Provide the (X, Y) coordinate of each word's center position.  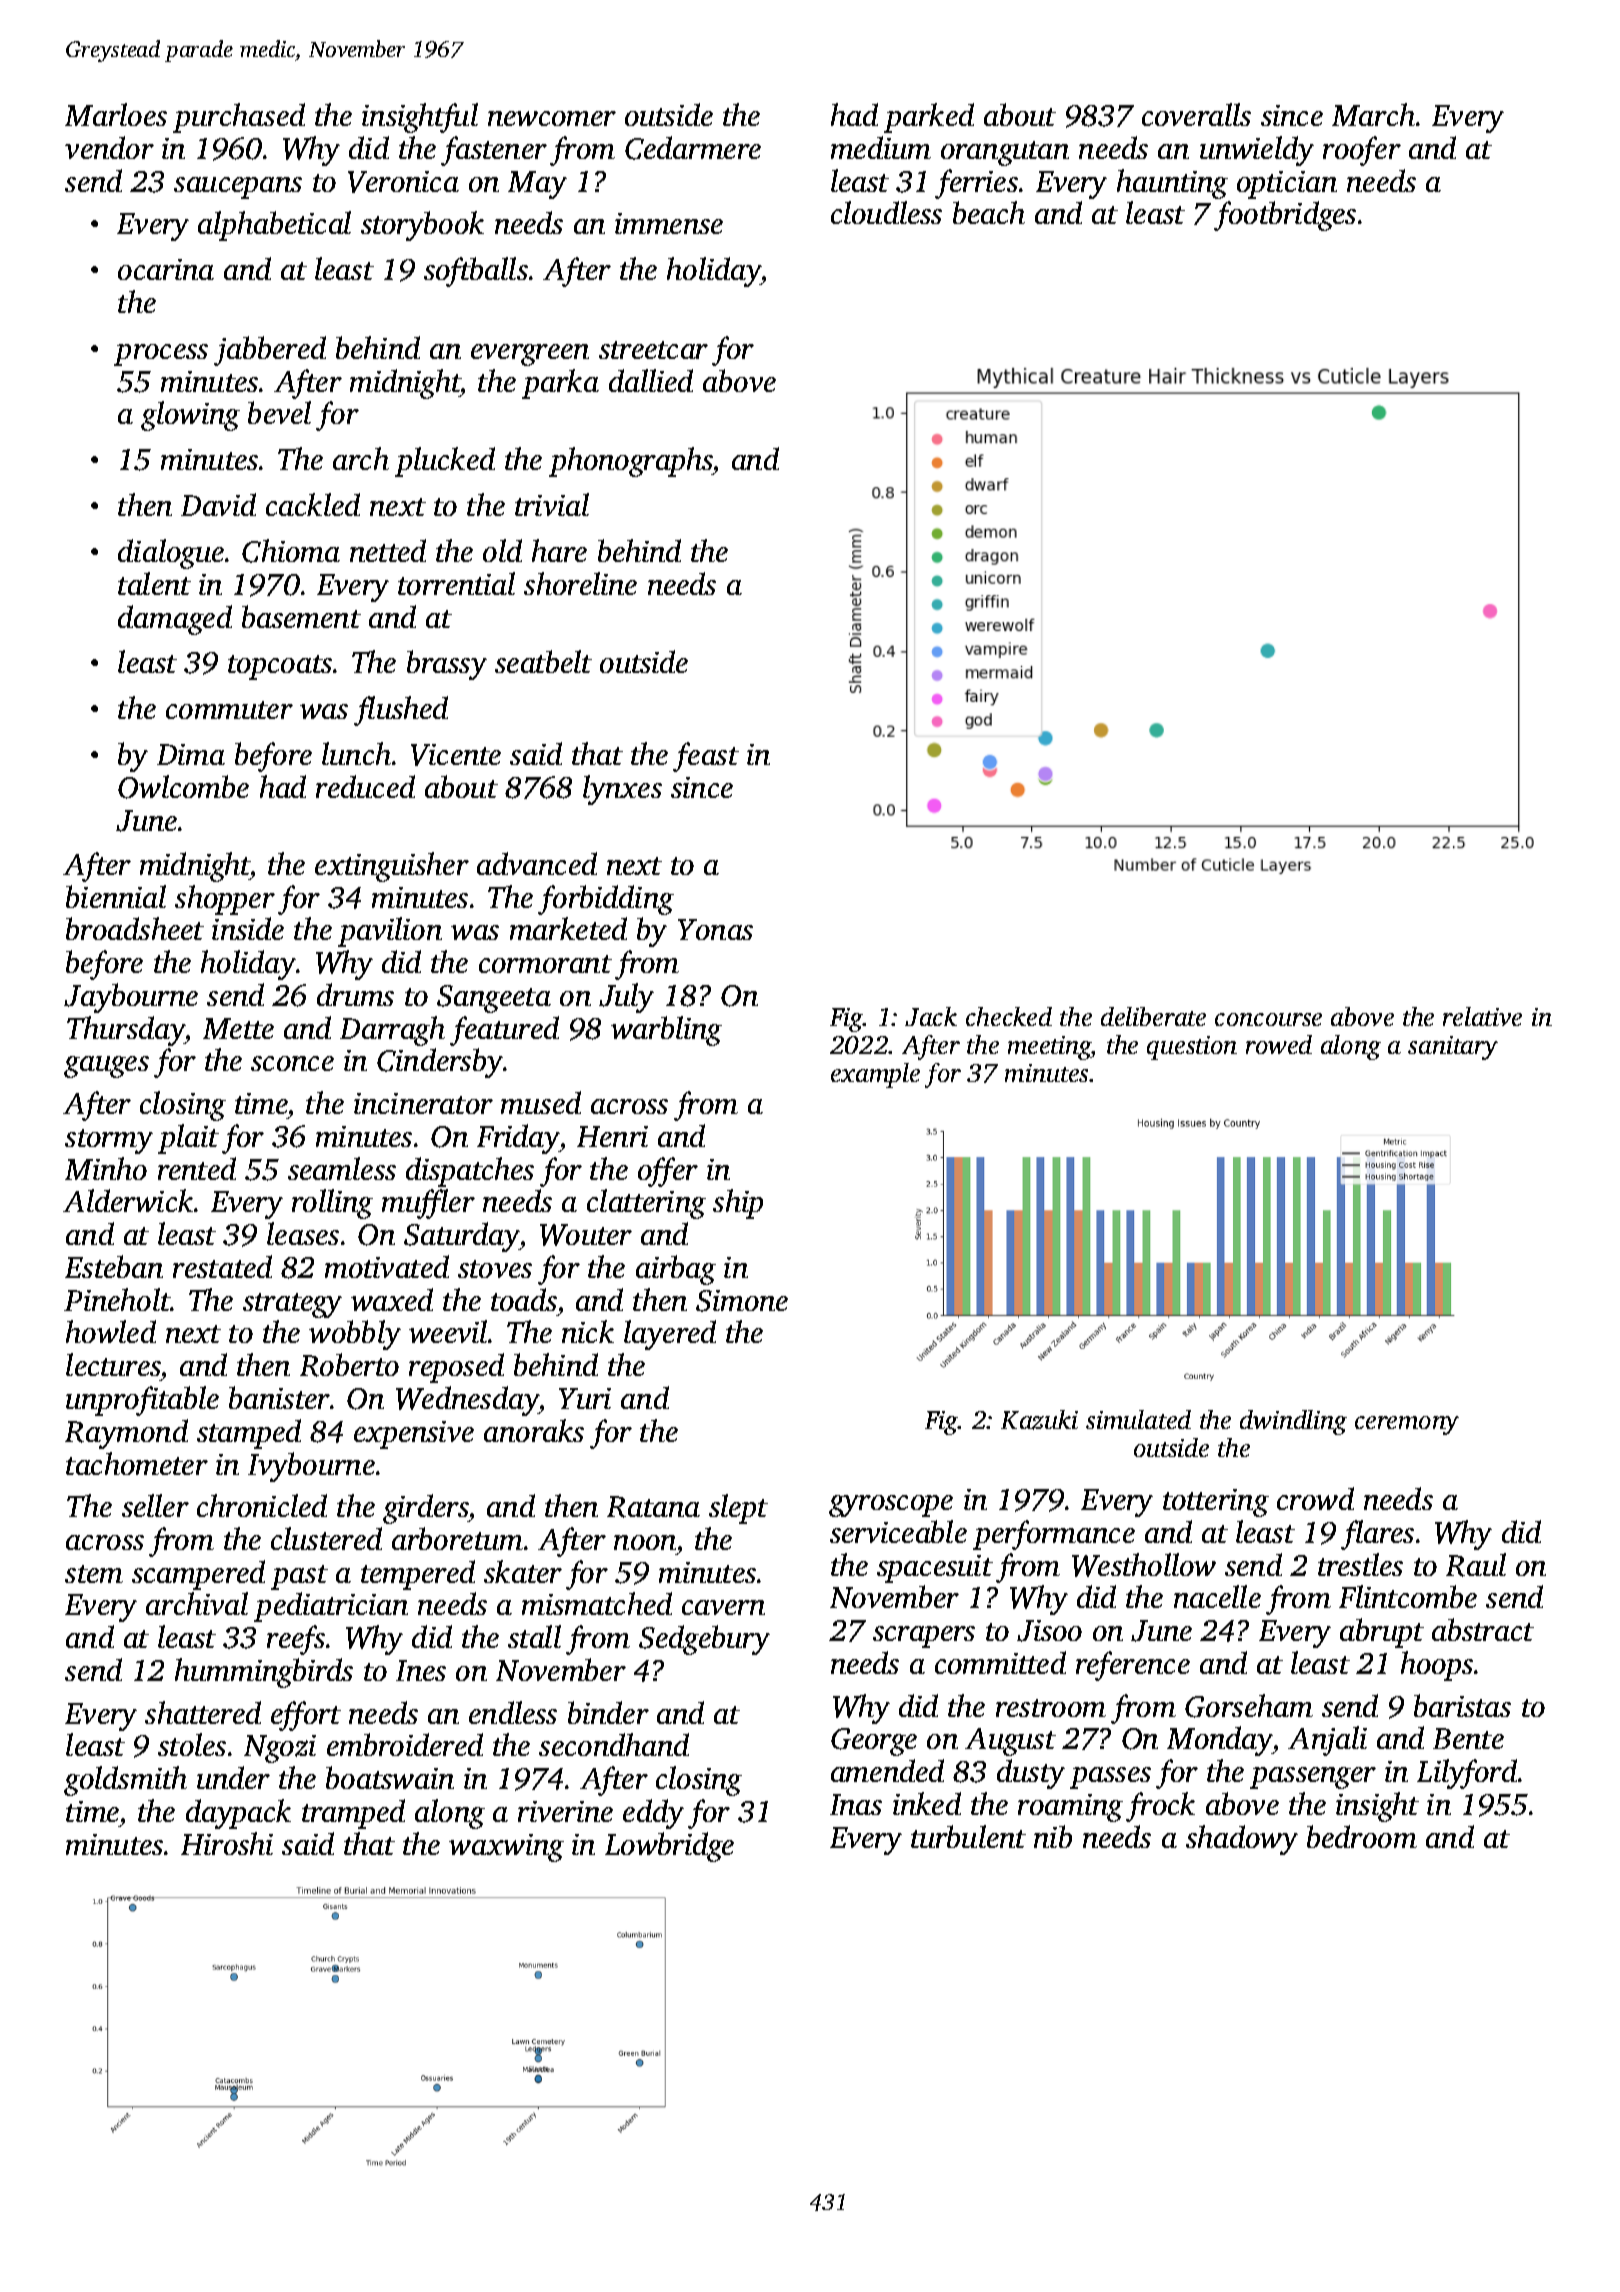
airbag (676, 1270)
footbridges (1285, 216)
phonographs (630, 462)
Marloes (116, 114)
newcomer (552, 118)
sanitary (1453, 1048)
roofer (1362, 151)
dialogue (171, 554)
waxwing (506, 1848)
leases (303, 1233)
